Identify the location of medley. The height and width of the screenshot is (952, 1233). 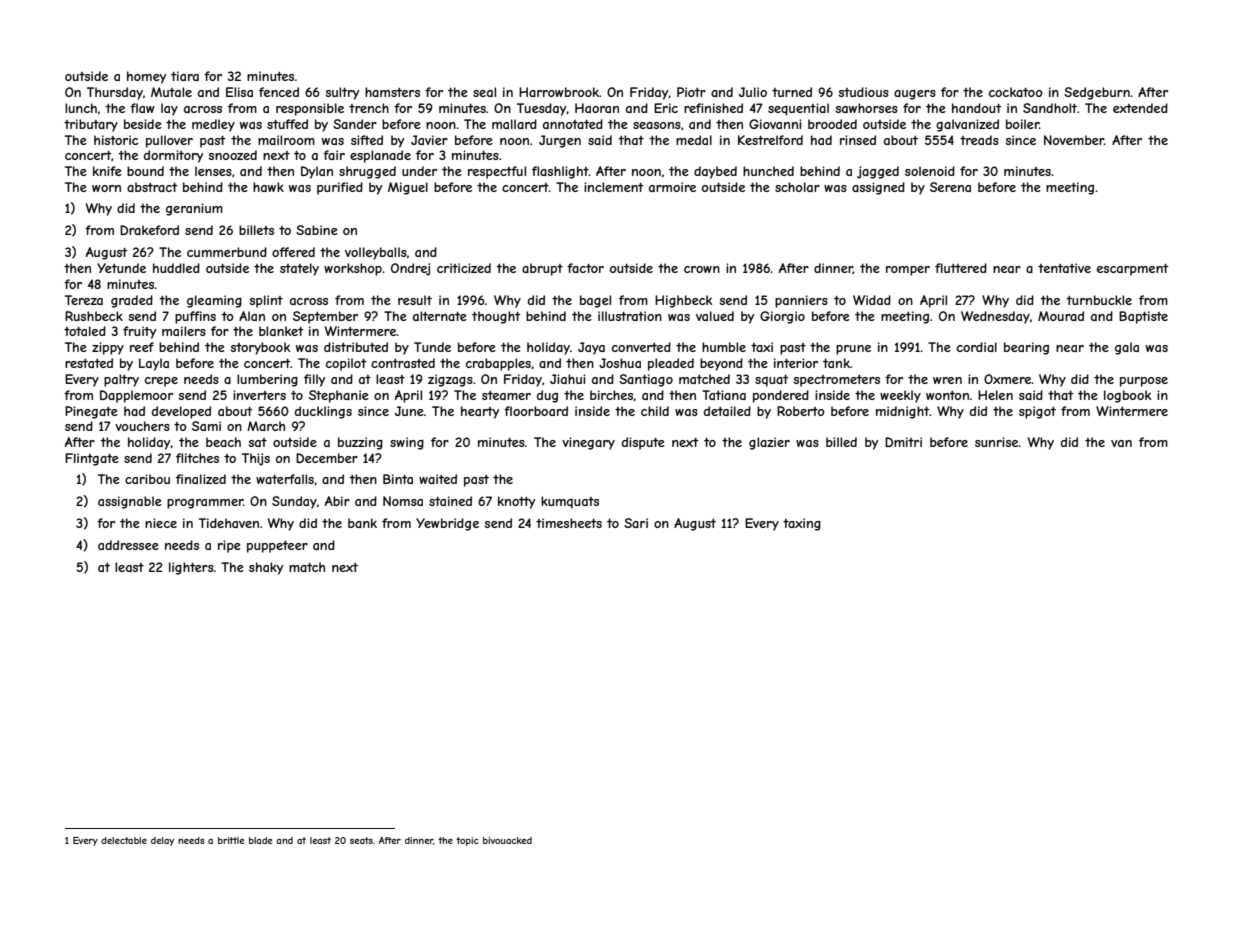
(213, 125).
